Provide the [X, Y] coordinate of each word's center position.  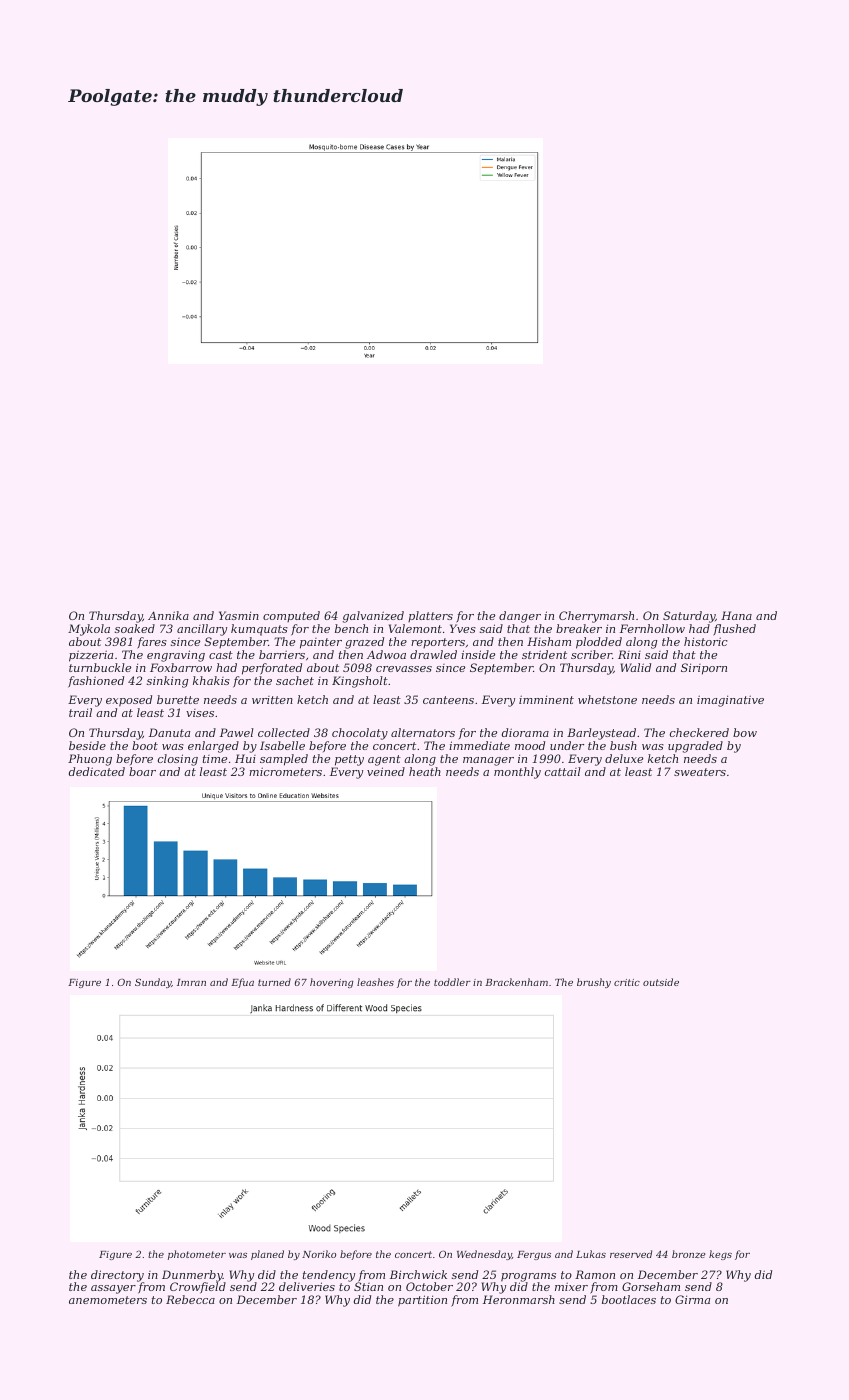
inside [478, 654]
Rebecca [190, 1299]
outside [661, 982]
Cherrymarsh [596, 617]
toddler [452, 982]
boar [142, 771]
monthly [517, 773]
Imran [191, 982]
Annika [168, 615]
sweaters [700, 772]
